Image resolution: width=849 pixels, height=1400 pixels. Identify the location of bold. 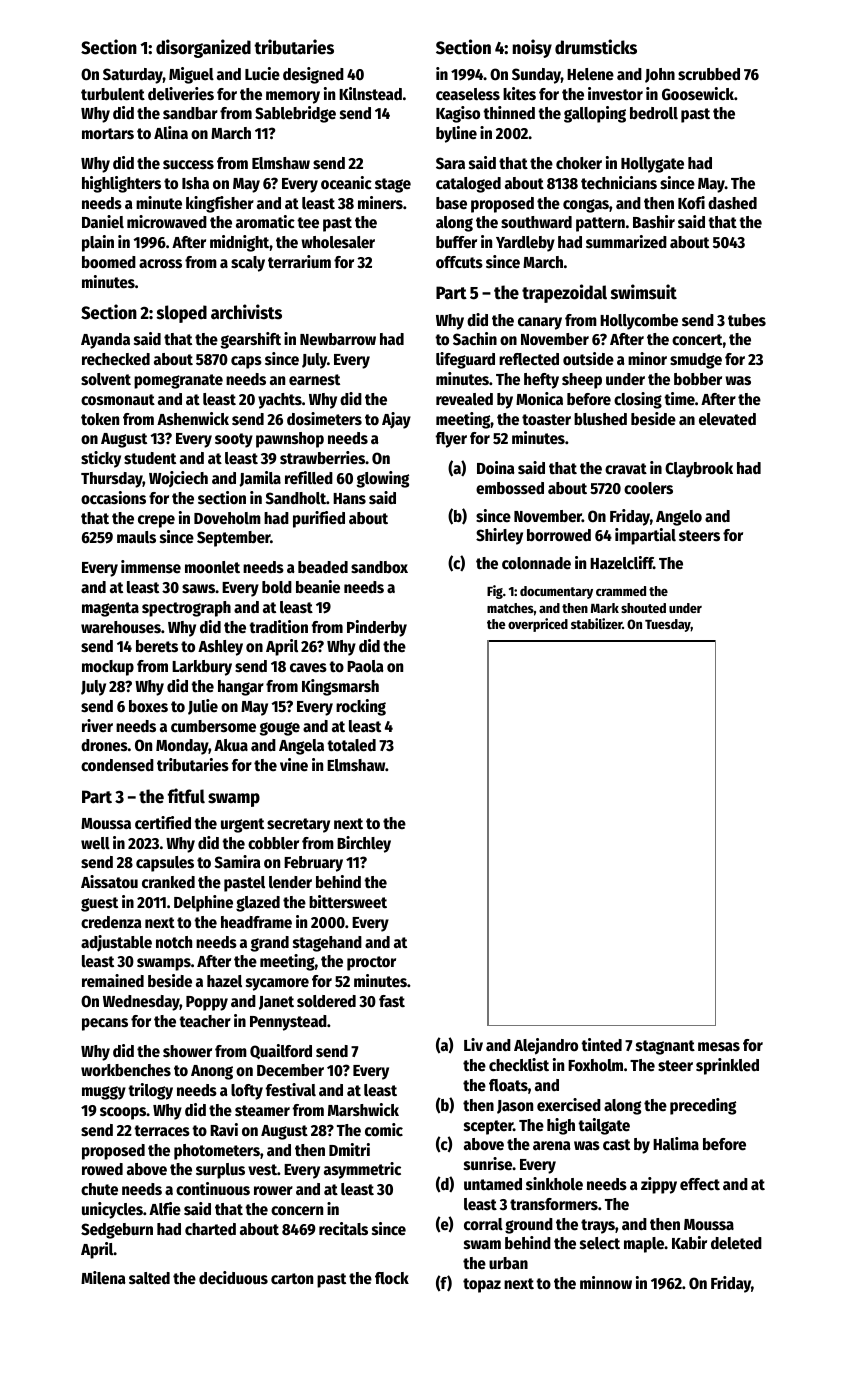
(277, 587).
